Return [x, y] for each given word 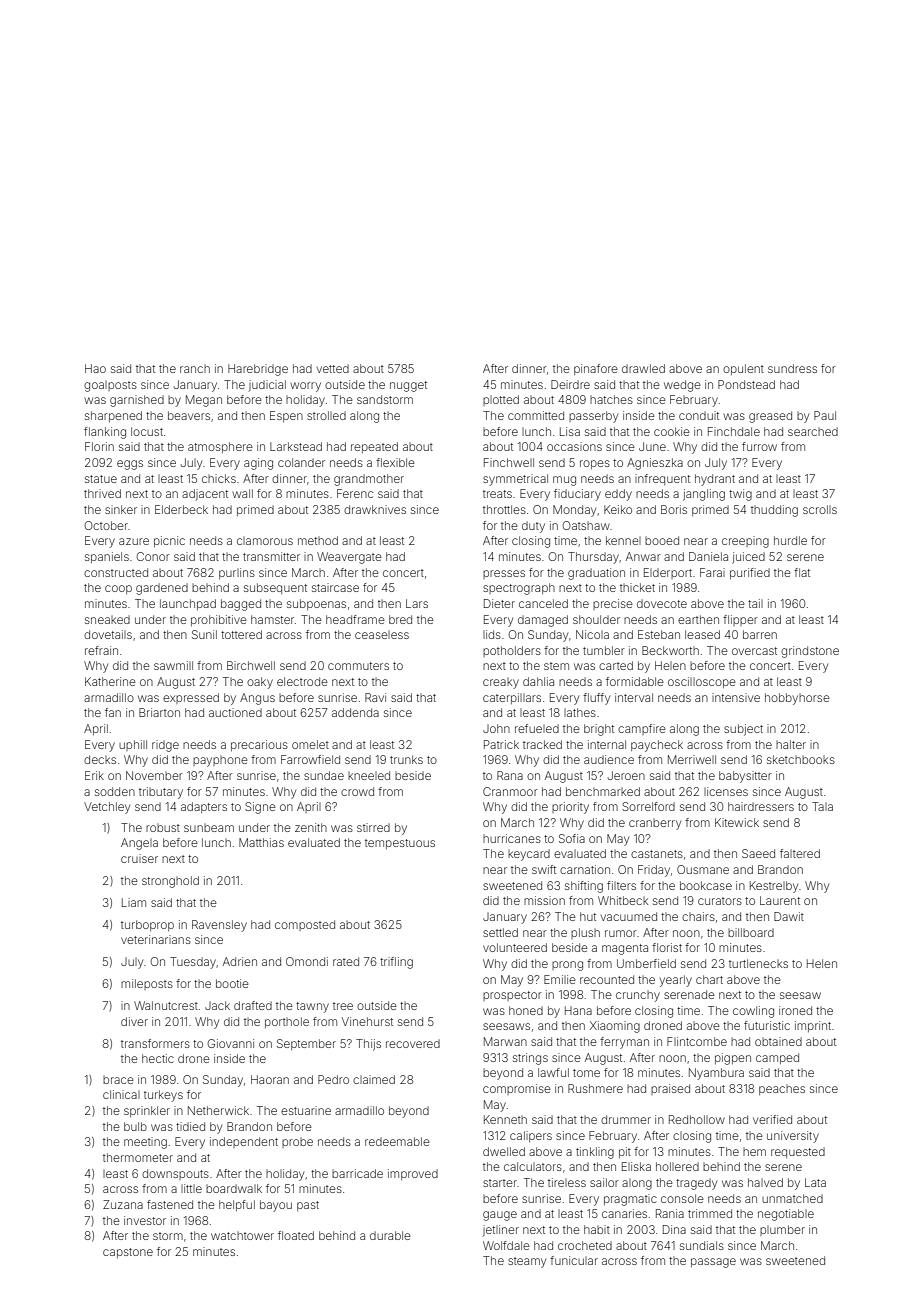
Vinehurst [367, 1021]
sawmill [173, 665]
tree [343, 1006]
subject [743, 730]
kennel [623, 540]
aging [258, 464]
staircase [335, 587]
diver [134, 1021]
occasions [574, 446]
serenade [689, 994]
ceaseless [382, 635]
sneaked [107, 619]
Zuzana [123, 1204]
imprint [813, 1026]
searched [813, 431]
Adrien [240, 961]
